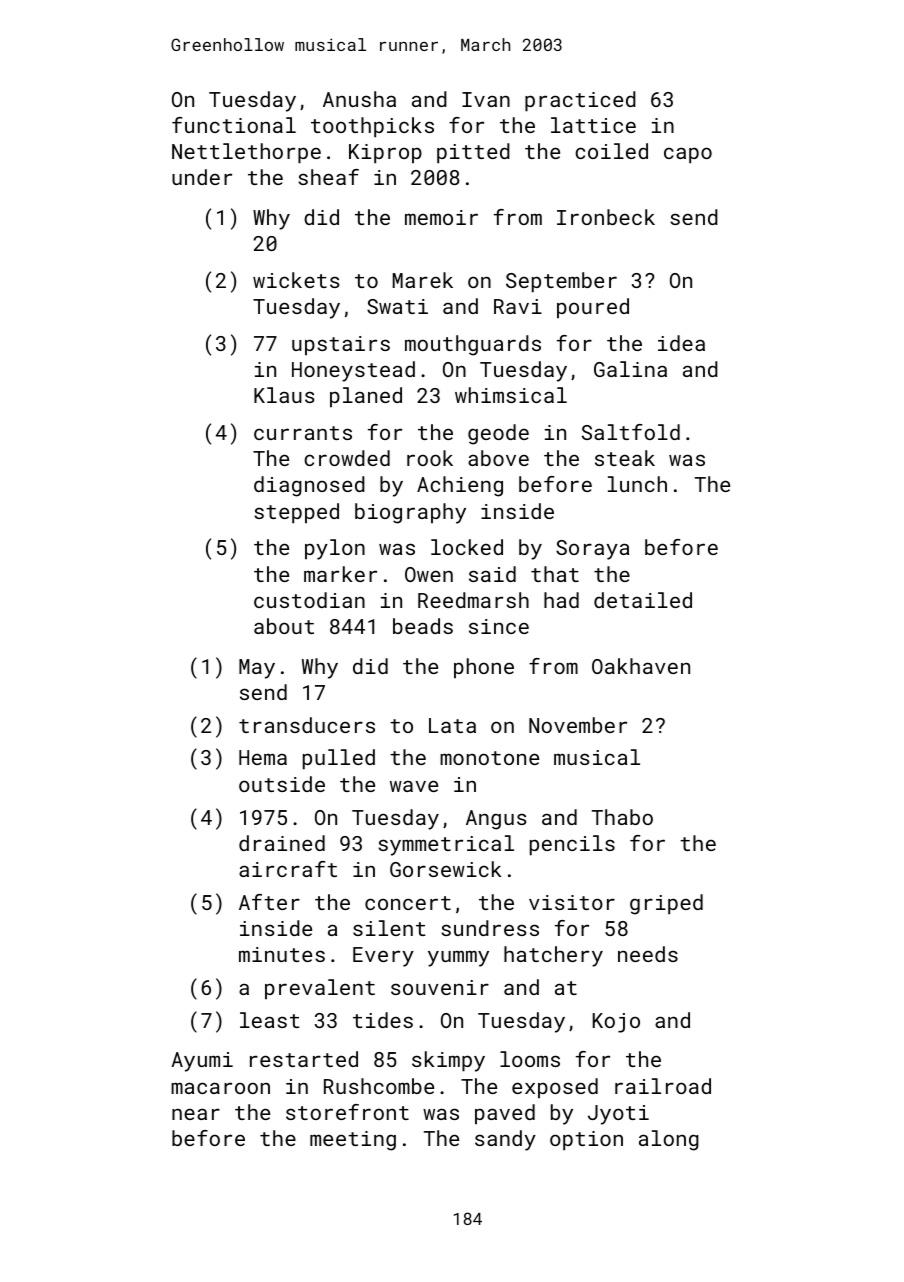  What do you see at coordinates (490, 928) in the screenshot?
I see `sundress` at bounding box center [490, 928].
